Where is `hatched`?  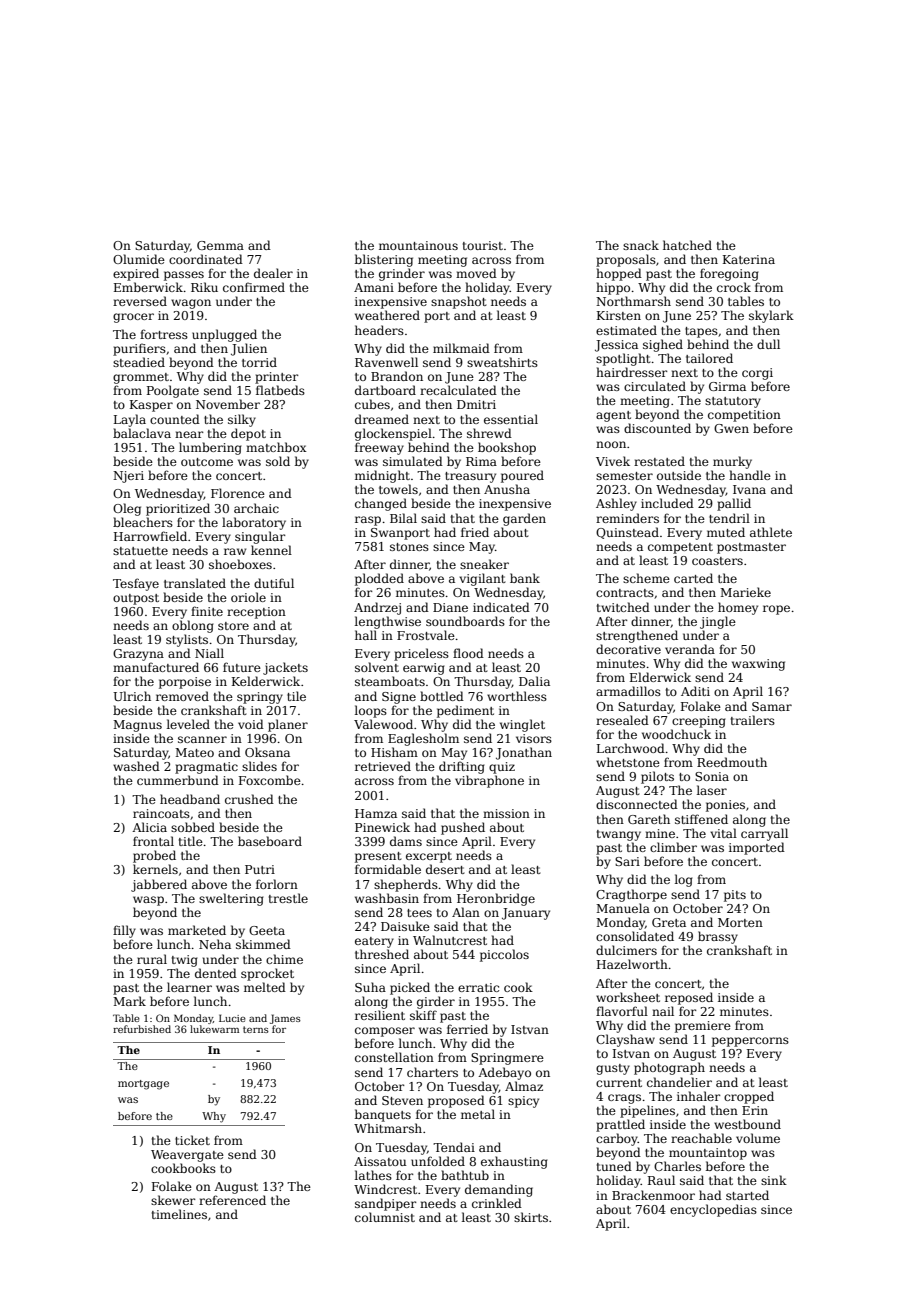 hatched is located at coordinates (687, 245).
